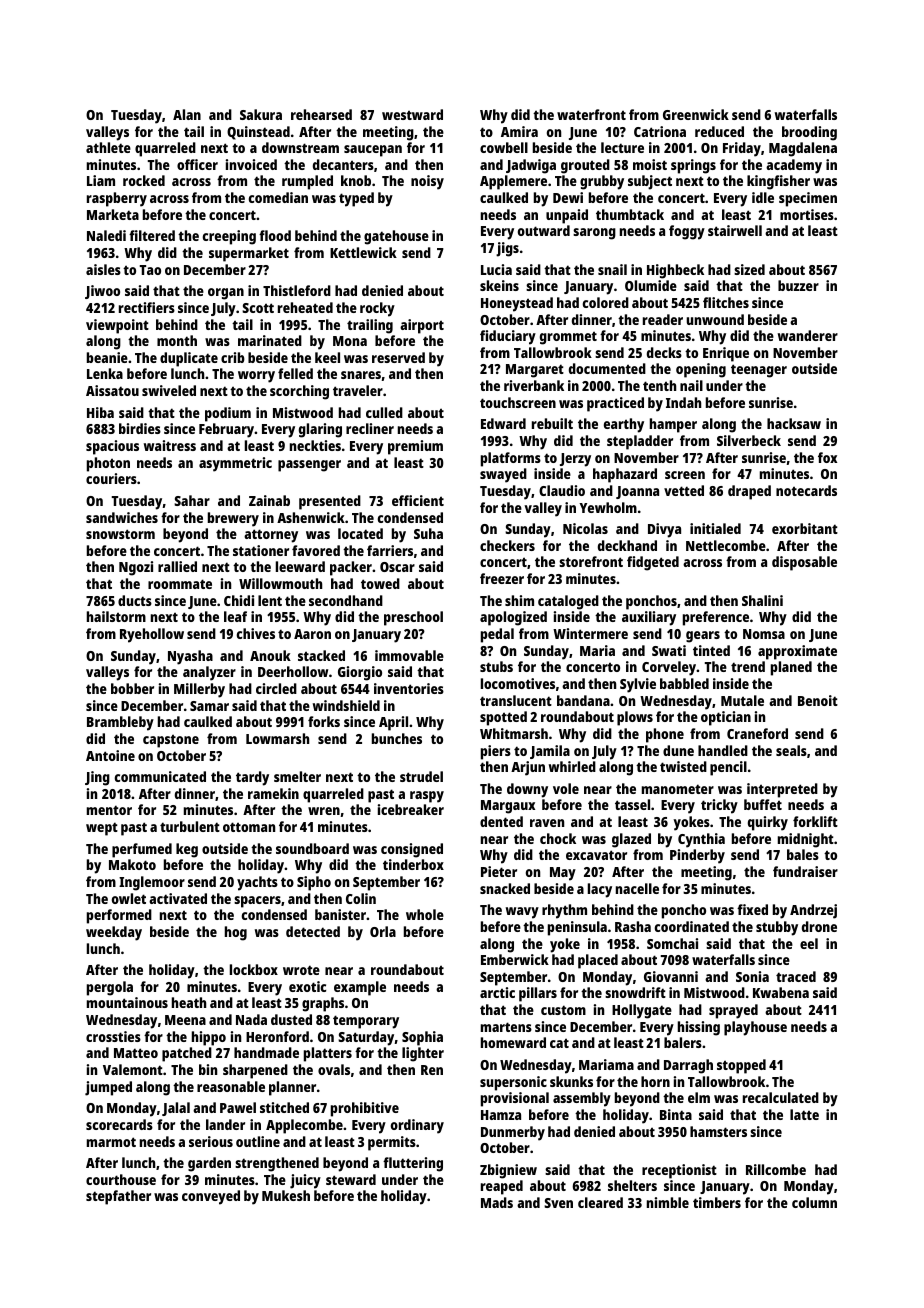 The width and height of the screenshot is (924, 1308). What do you see at coordinates (805, 528) in the screenshot?
I see `exorbitant` at bounding box center [805, 528].
